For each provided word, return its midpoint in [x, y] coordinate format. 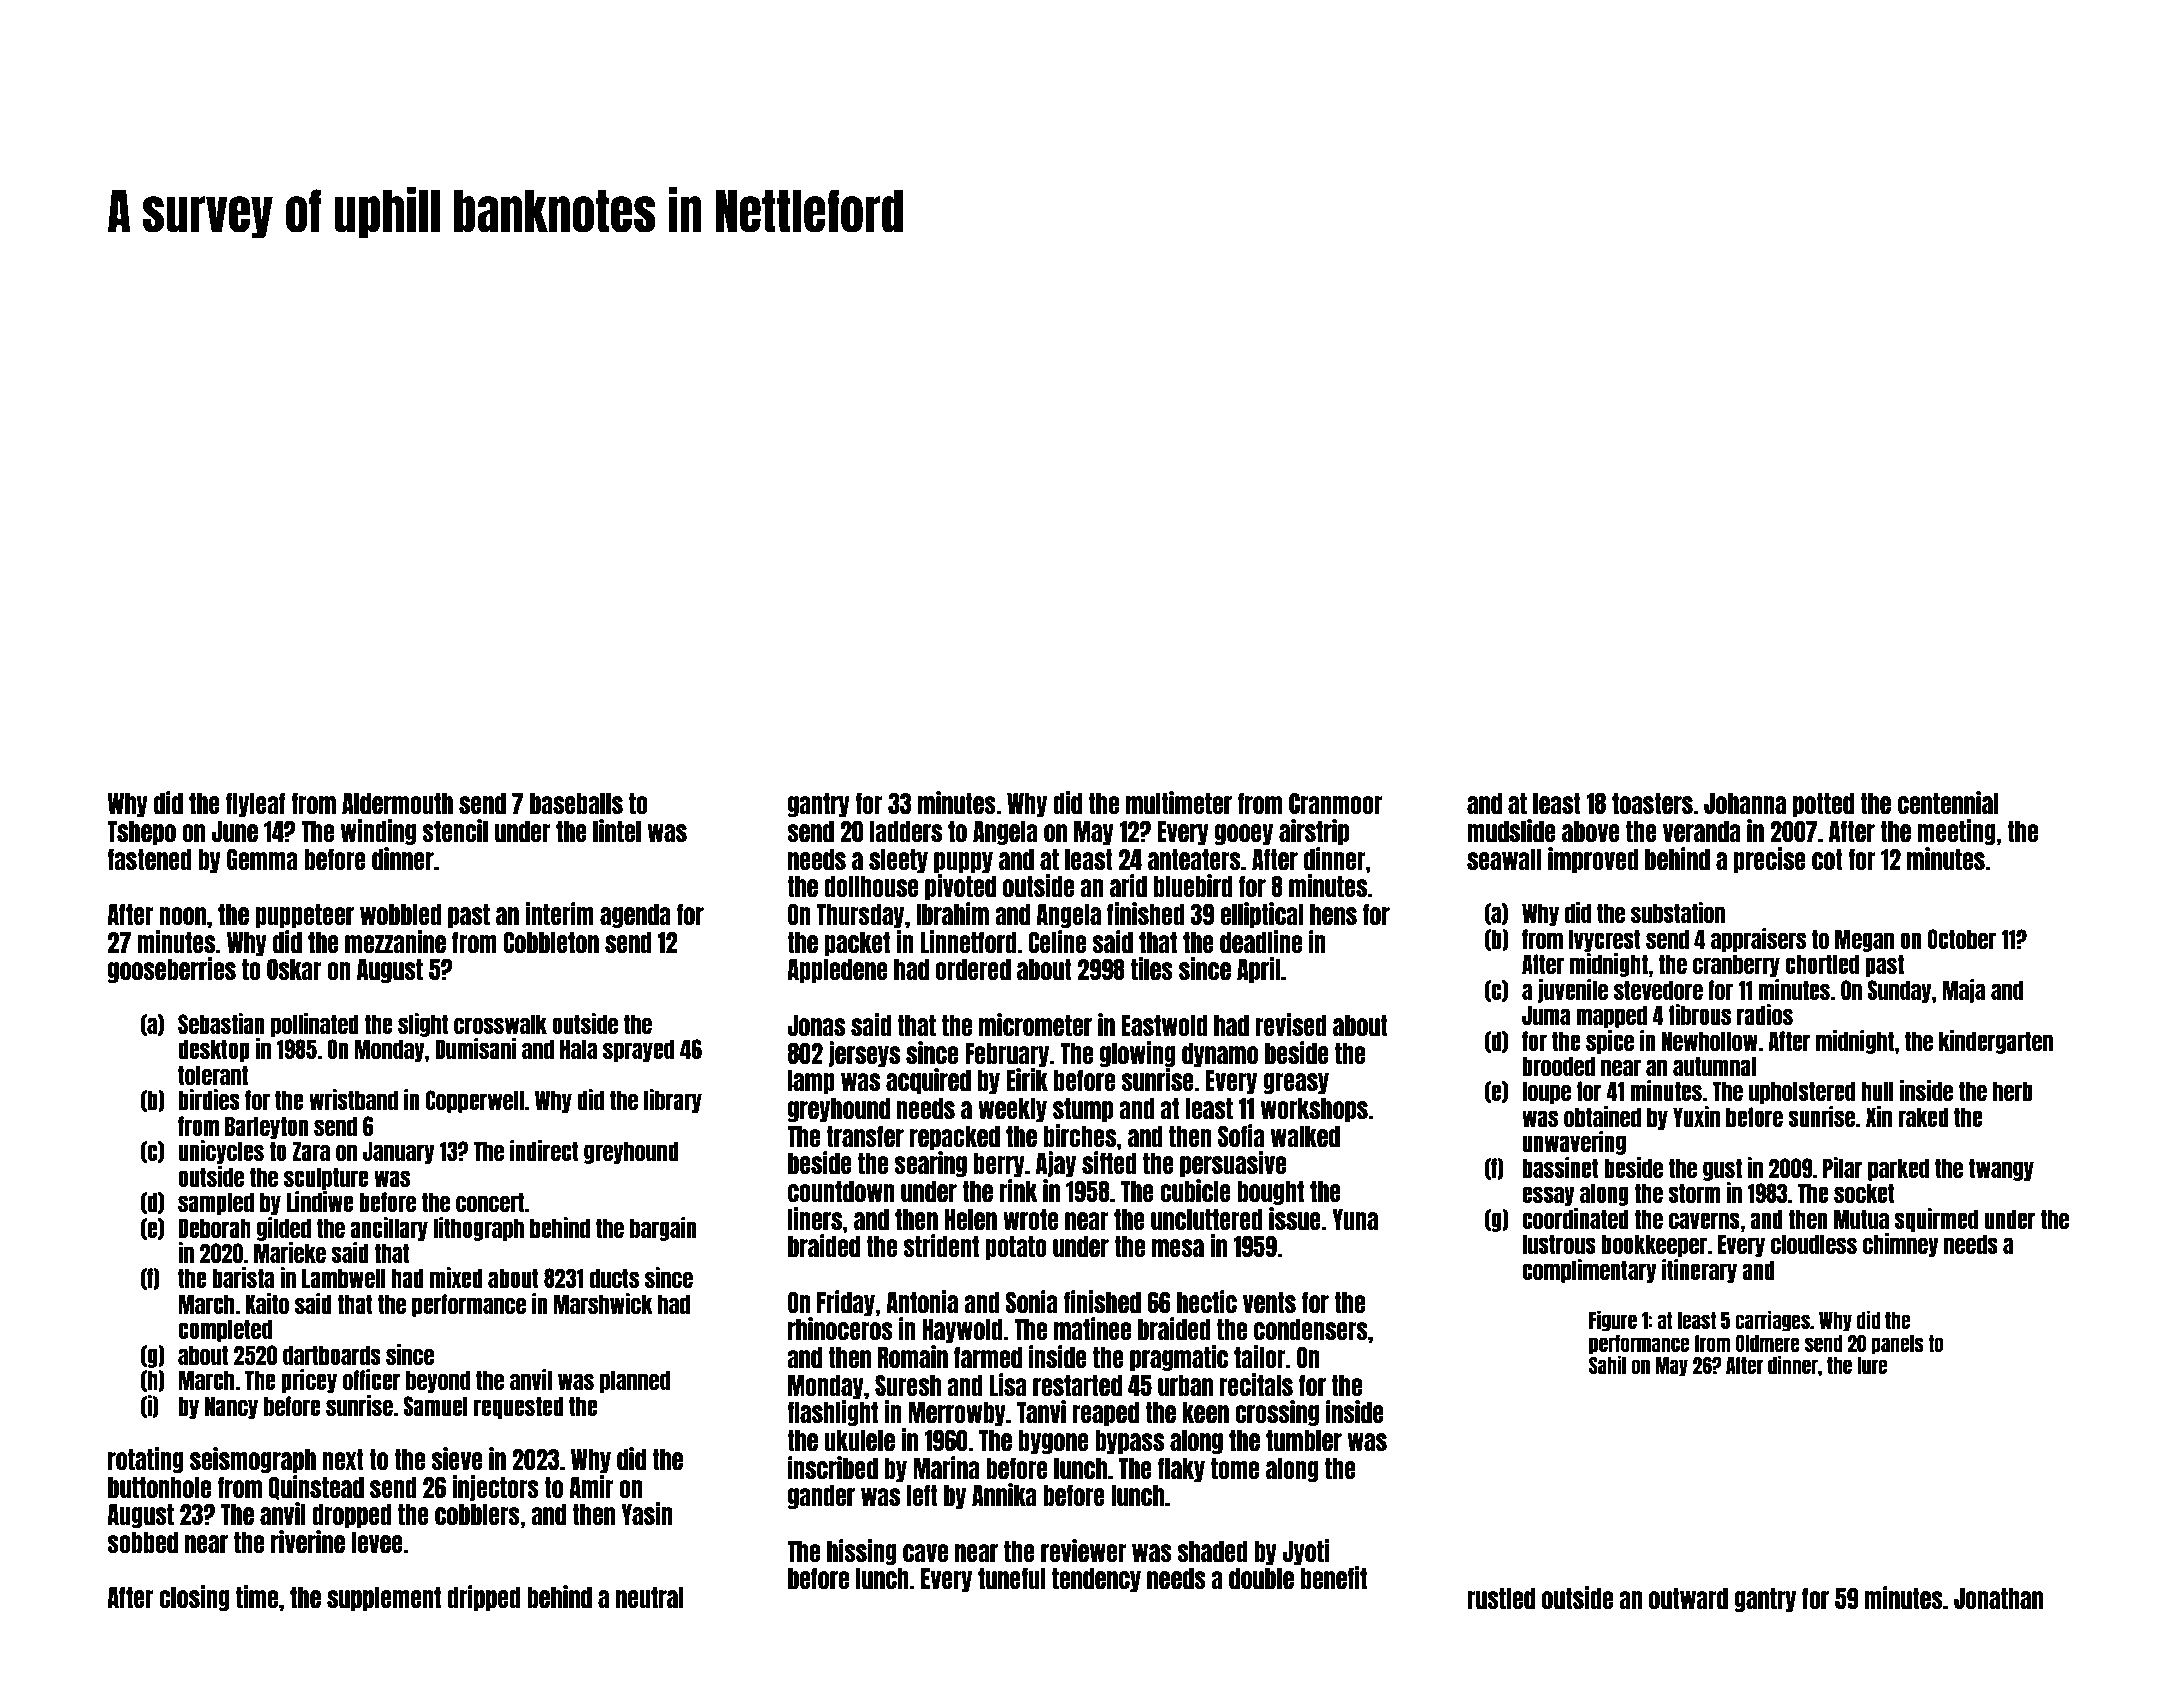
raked [1923, 1117]
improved [1593, 860]
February [1007, 1055]
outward [1688, 1598]
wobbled [401, 914]
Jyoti [1305, 1552]
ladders [906, 831]
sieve [457, 1458]
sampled [216, 1203]
